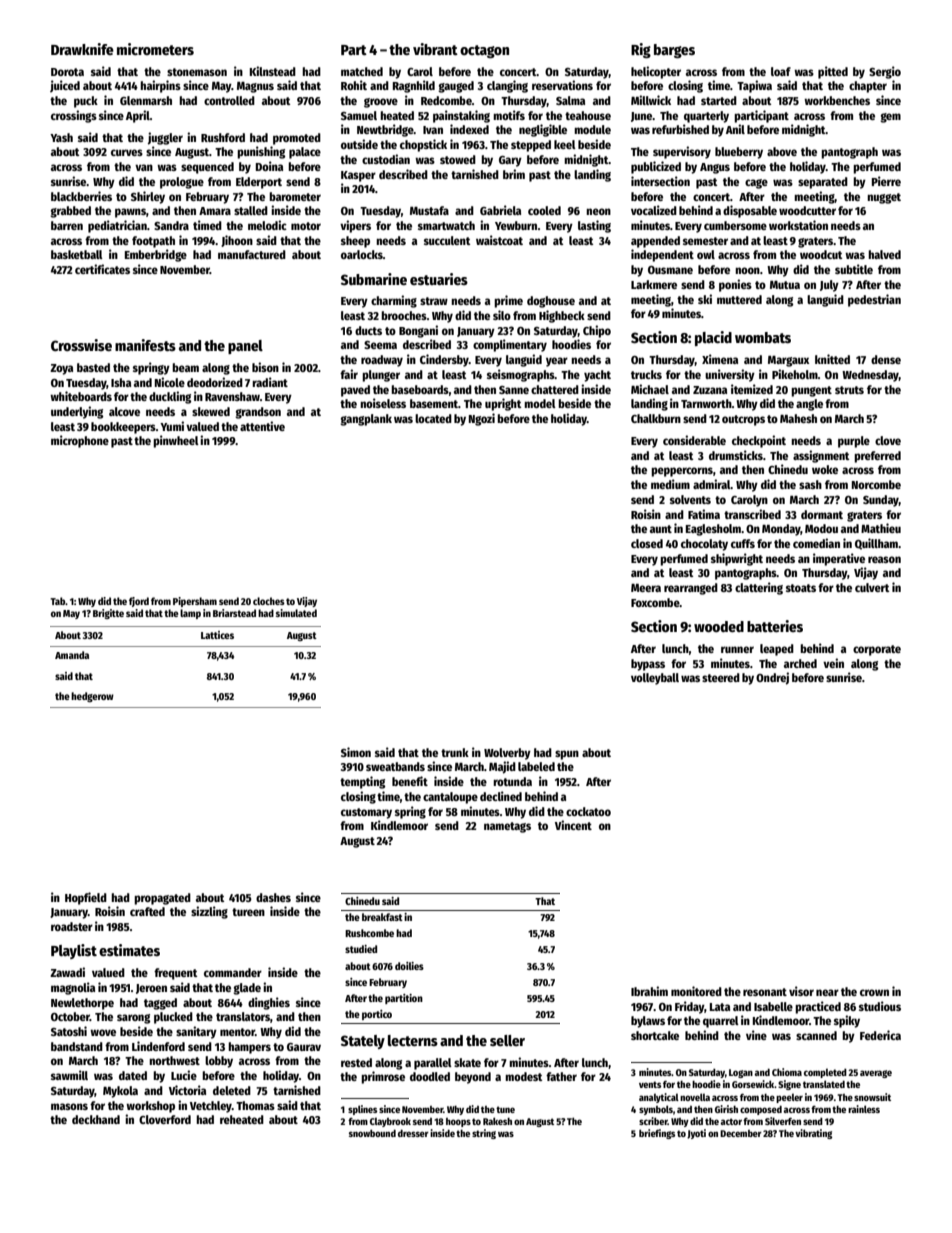 This page has width=952, height=1233. I want to click on translators, so click(243, 1016).
